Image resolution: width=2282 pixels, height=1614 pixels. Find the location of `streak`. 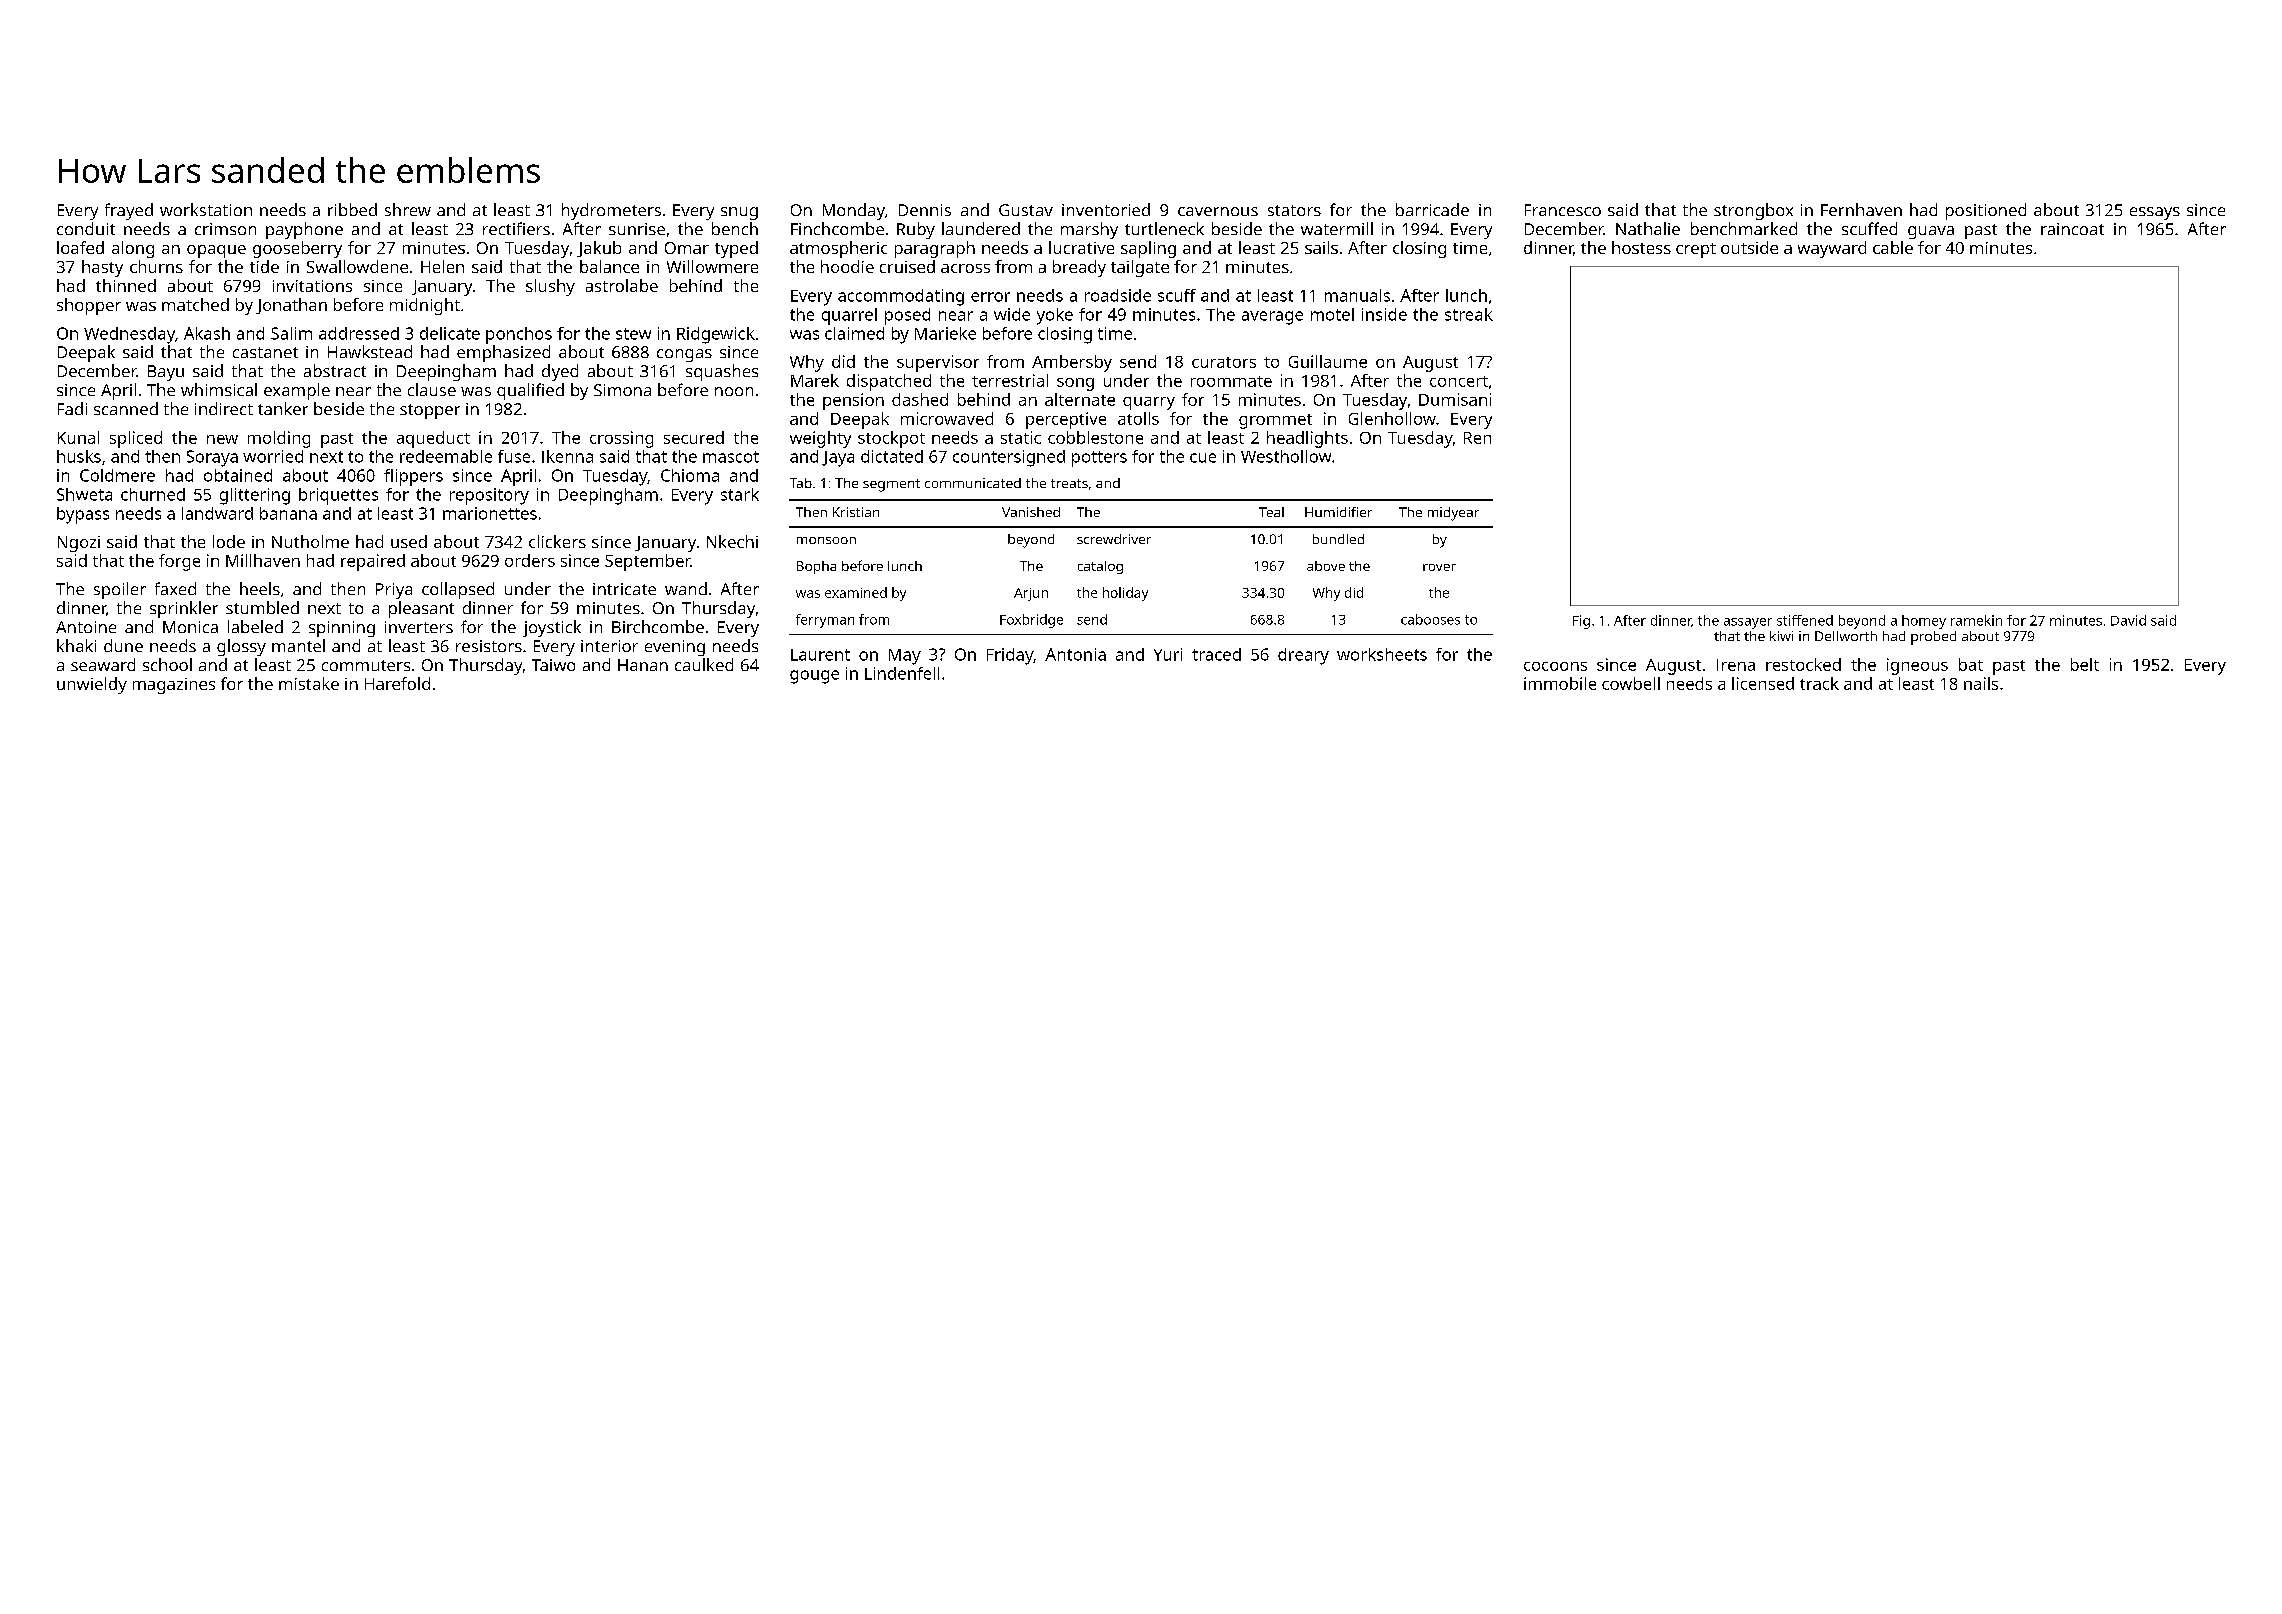

streak is located at coordinates (1469, 314).
